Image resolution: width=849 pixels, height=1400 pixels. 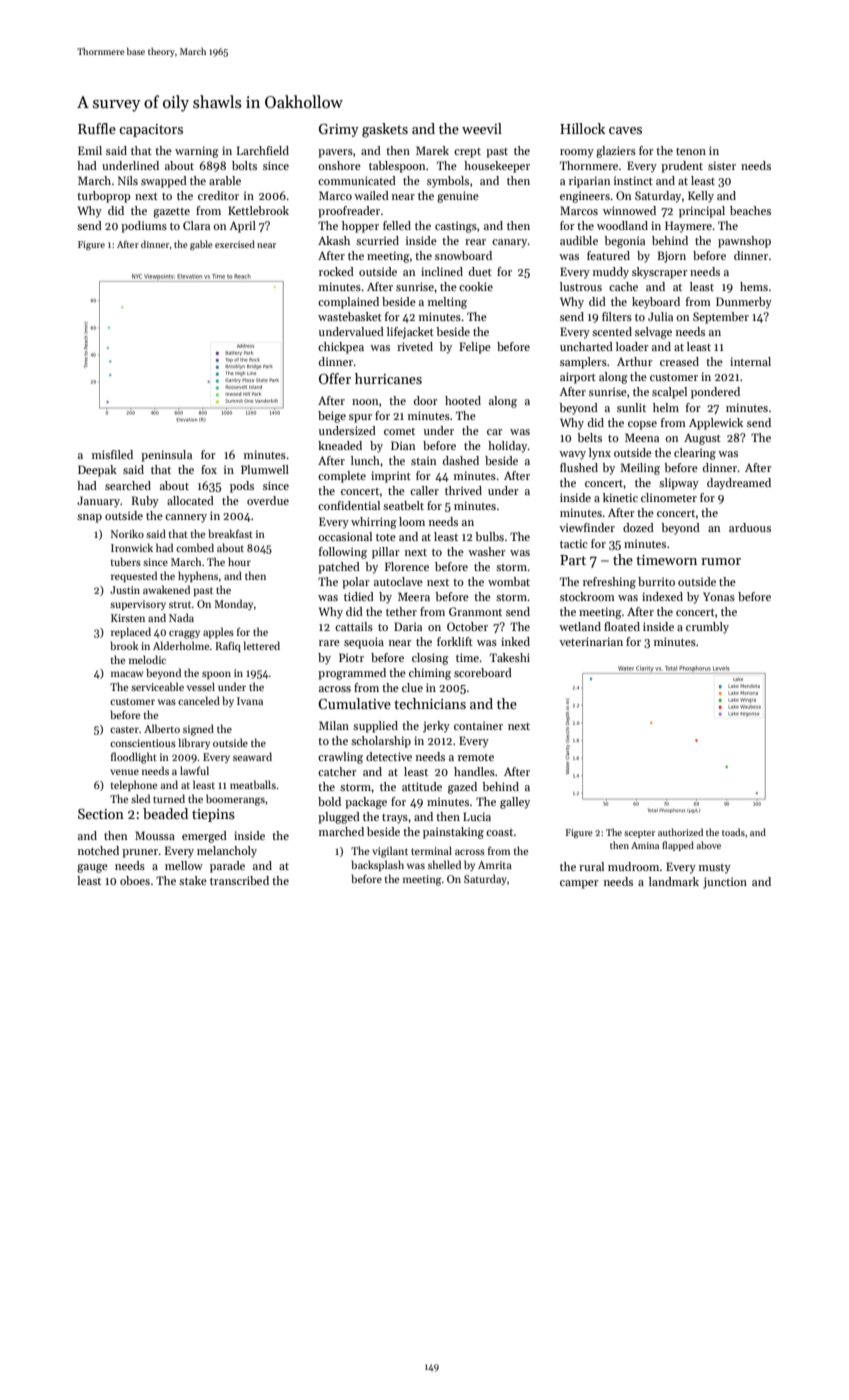 What do you see at coordinates (135, 880) in the screenshot?
I see `oboes` at bounding box center [135, 880].
